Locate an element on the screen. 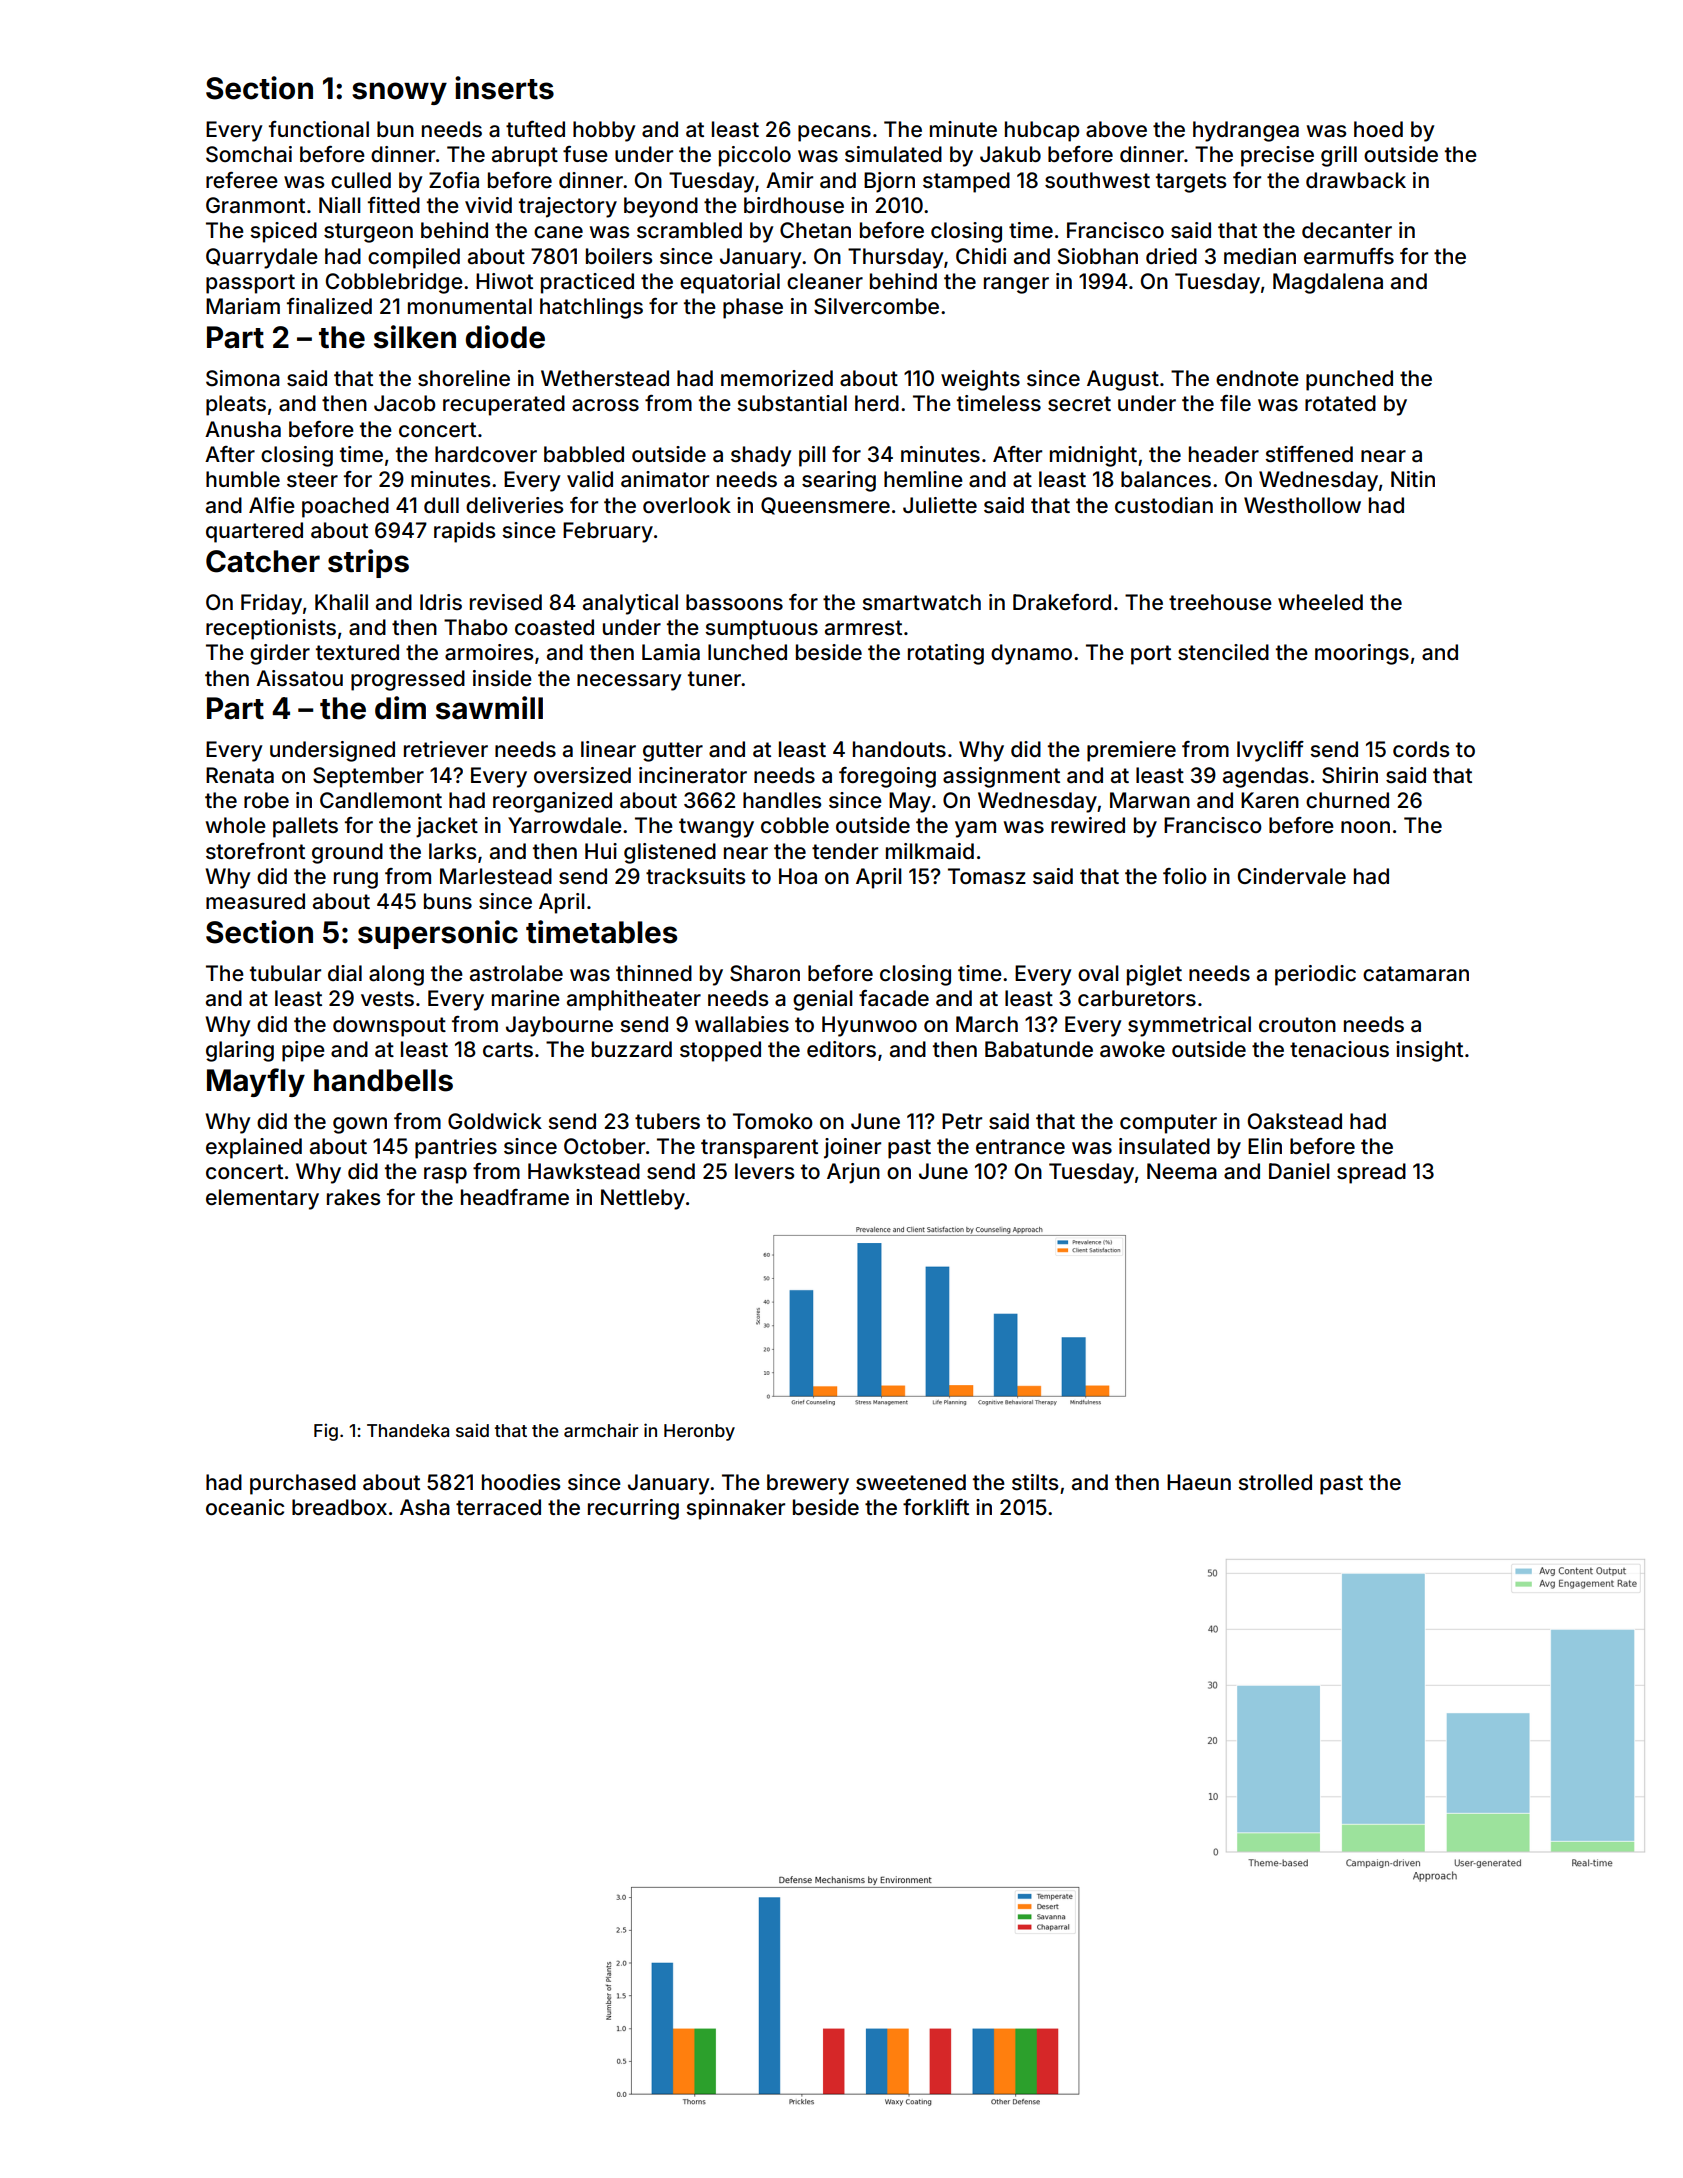 Image resolution: width=1683 pixels, height=2178 pixels. Arjun is located at coordinates (853, 1173).
